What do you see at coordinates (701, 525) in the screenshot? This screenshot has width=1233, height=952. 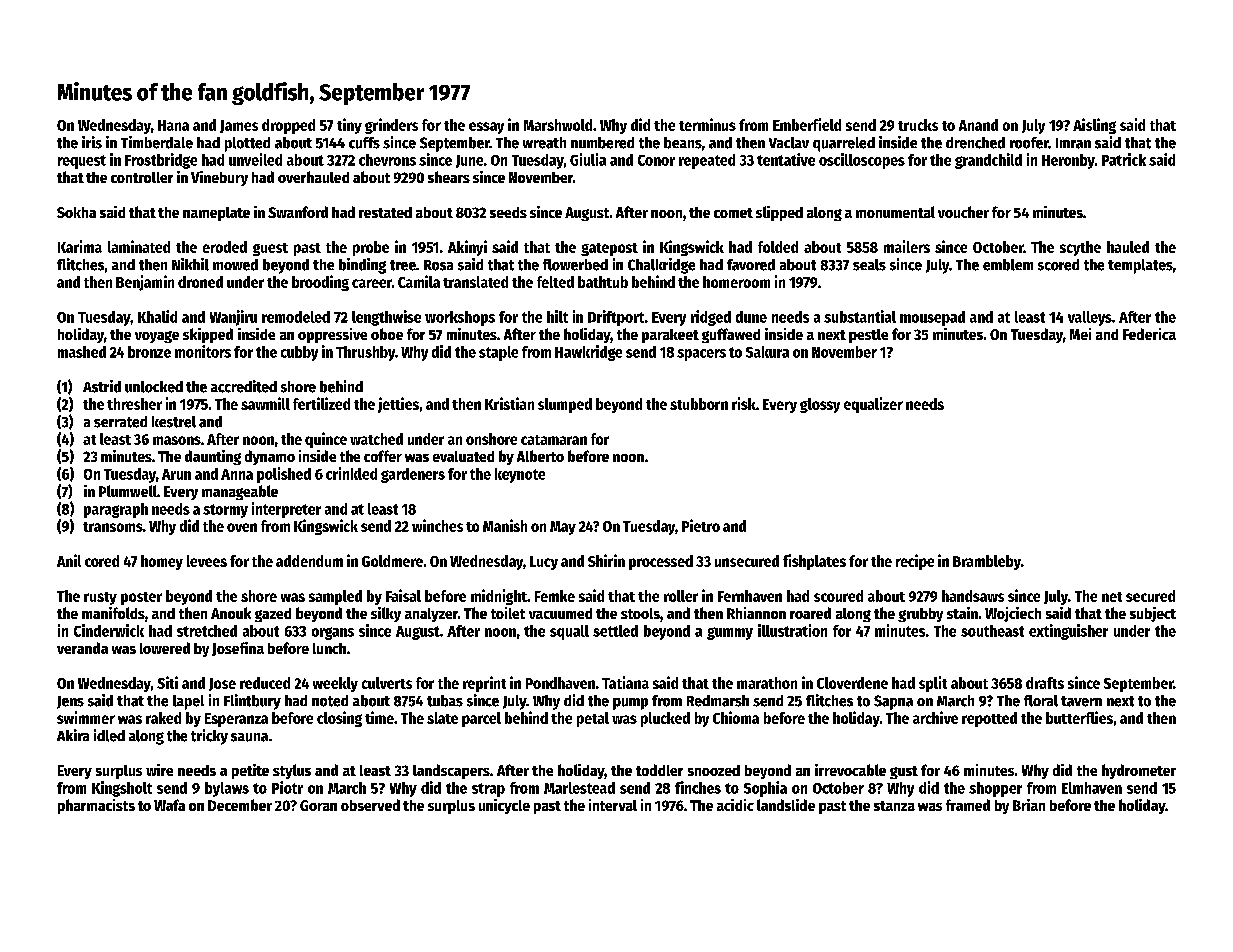 I see `Pietro` at bounding box center [701, 525].
